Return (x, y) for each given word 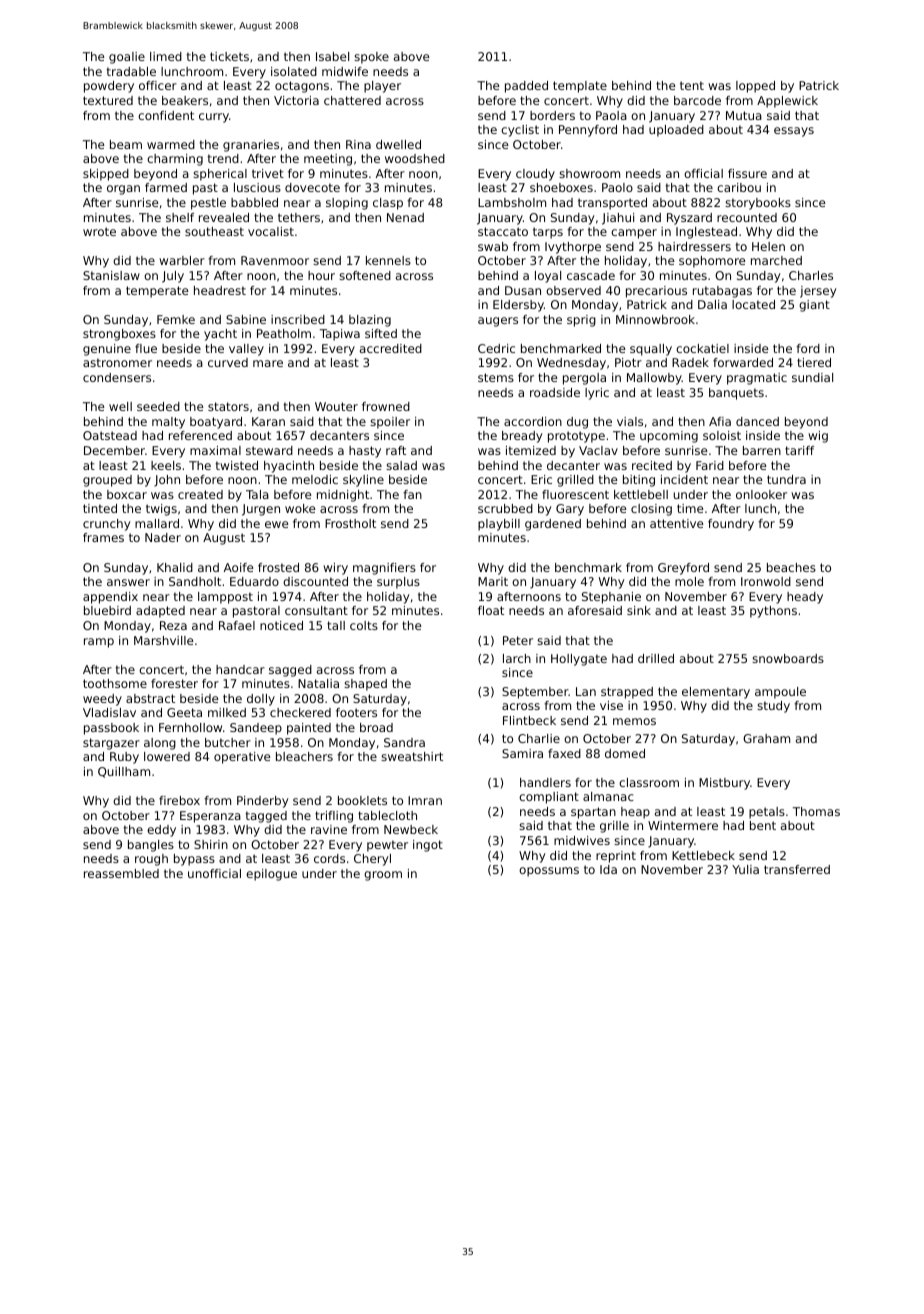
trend (223, 158)
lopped (755, 87)
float (491, 610)
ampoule (780, 693)
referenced (200, 435)
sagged (290, 671)
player (382, 87)
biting (639, 481)
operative (242, 758)
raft (396, 450)
